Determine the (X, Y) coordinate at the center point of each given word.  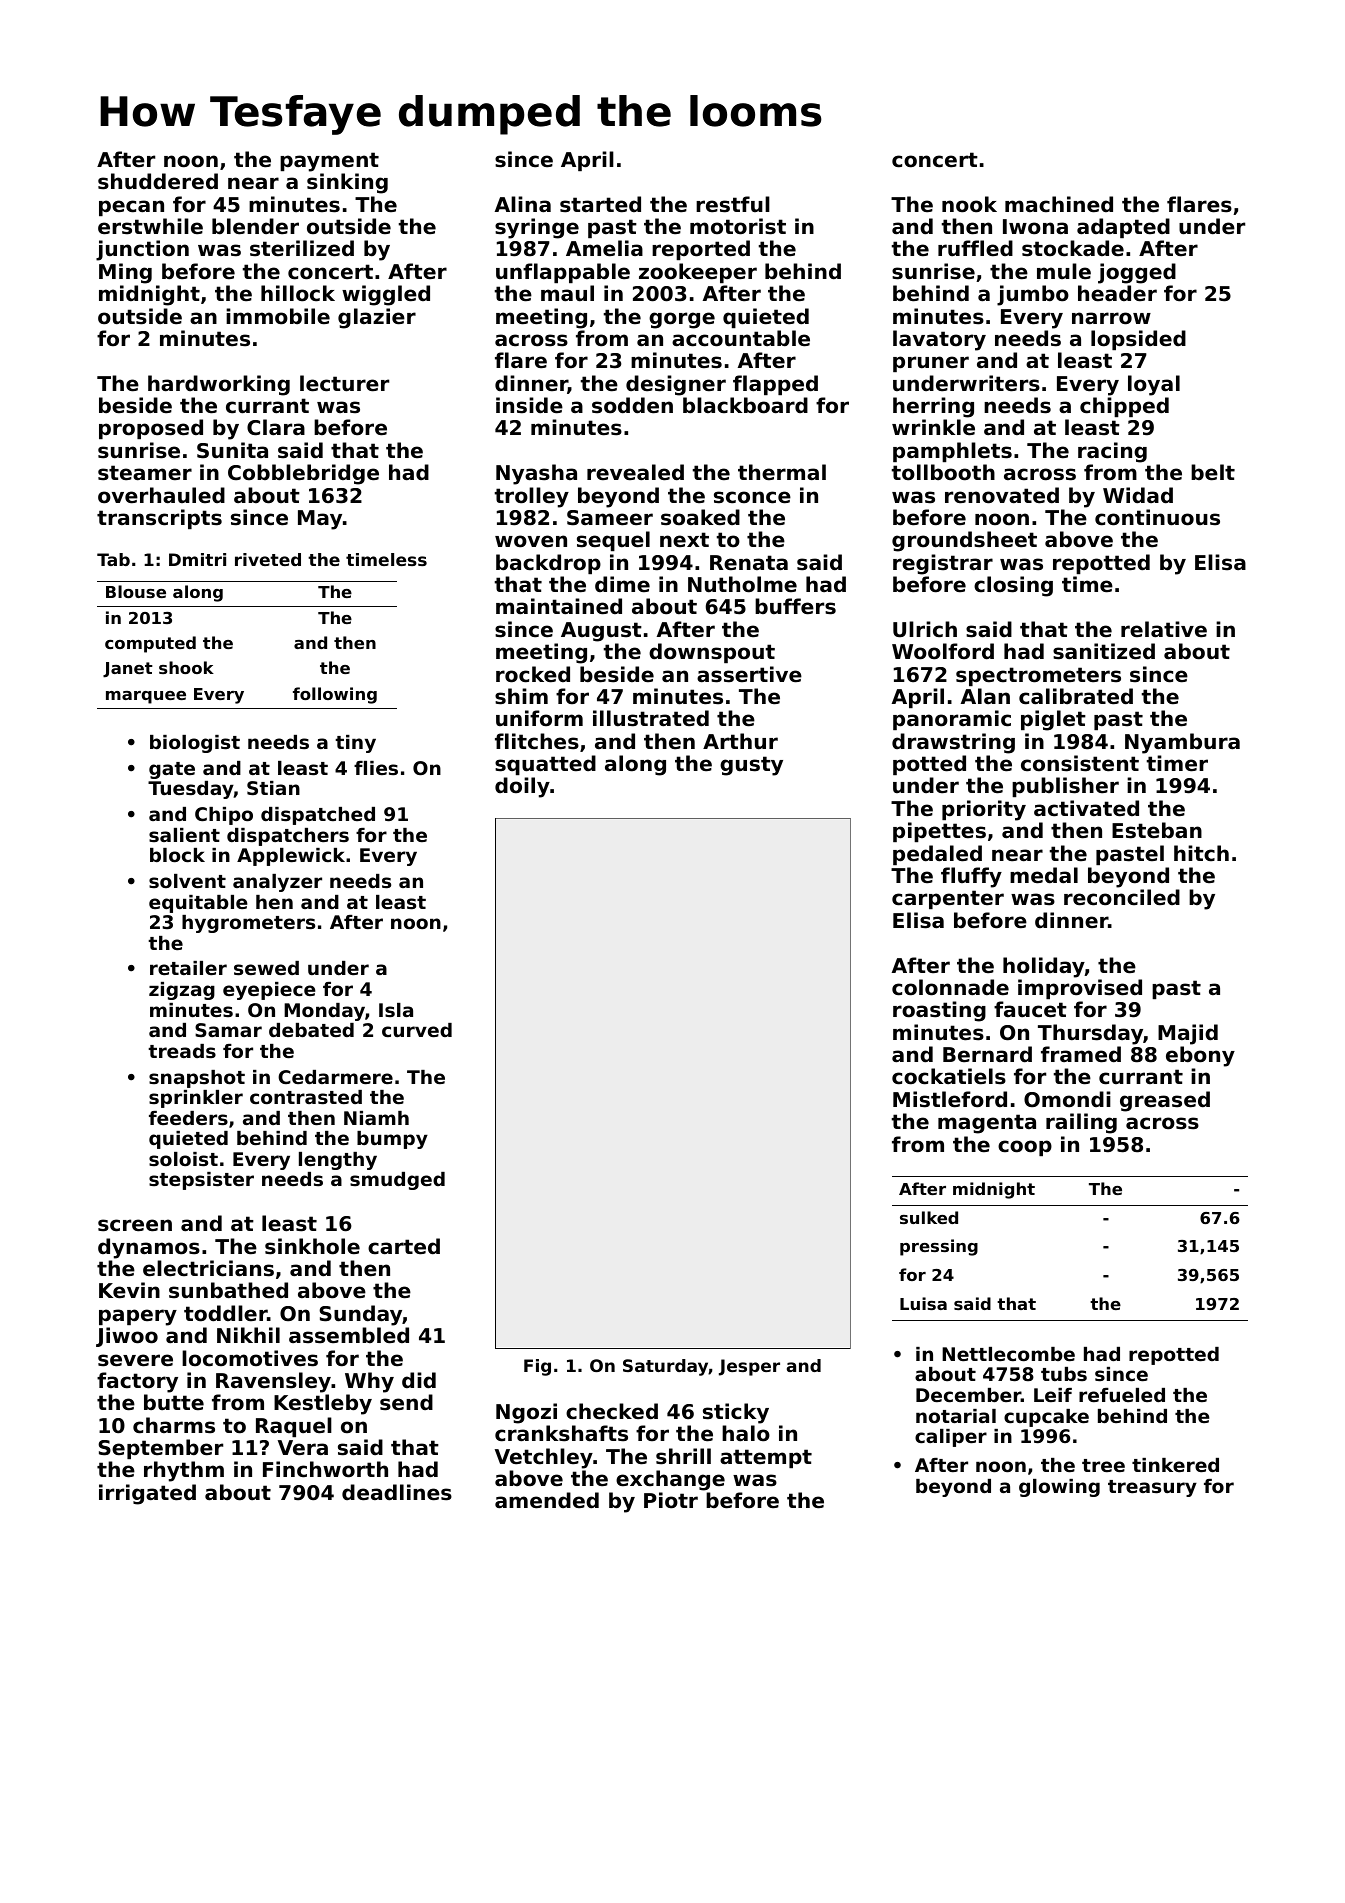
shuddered (158, 181)
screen (135, 1225)
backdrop (548, 564)
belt (1213, 472)
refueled (1122, 1395)
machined (1059, 204)
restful (733, 204)
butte (174, 1402)
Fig (537, 1367)
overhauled (161, 495)
